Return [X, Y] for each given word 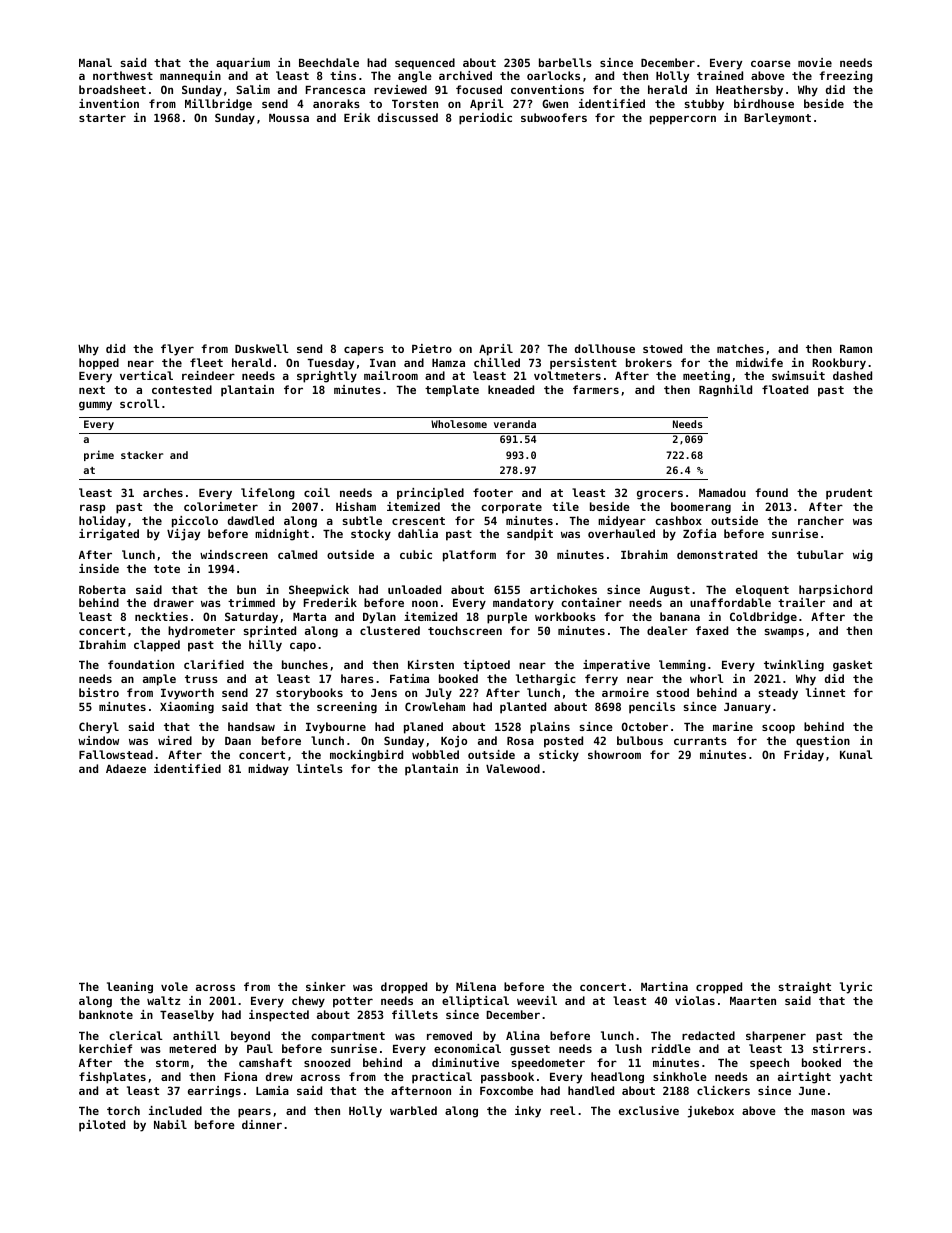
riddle [671, 1048]
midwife [759, 362]
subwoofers [554, 117]
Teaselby [187, 1016]
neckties [161, 616]
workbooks [565, 616]
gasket [852, 666]
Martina [664, 986]
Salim [253, 89]
